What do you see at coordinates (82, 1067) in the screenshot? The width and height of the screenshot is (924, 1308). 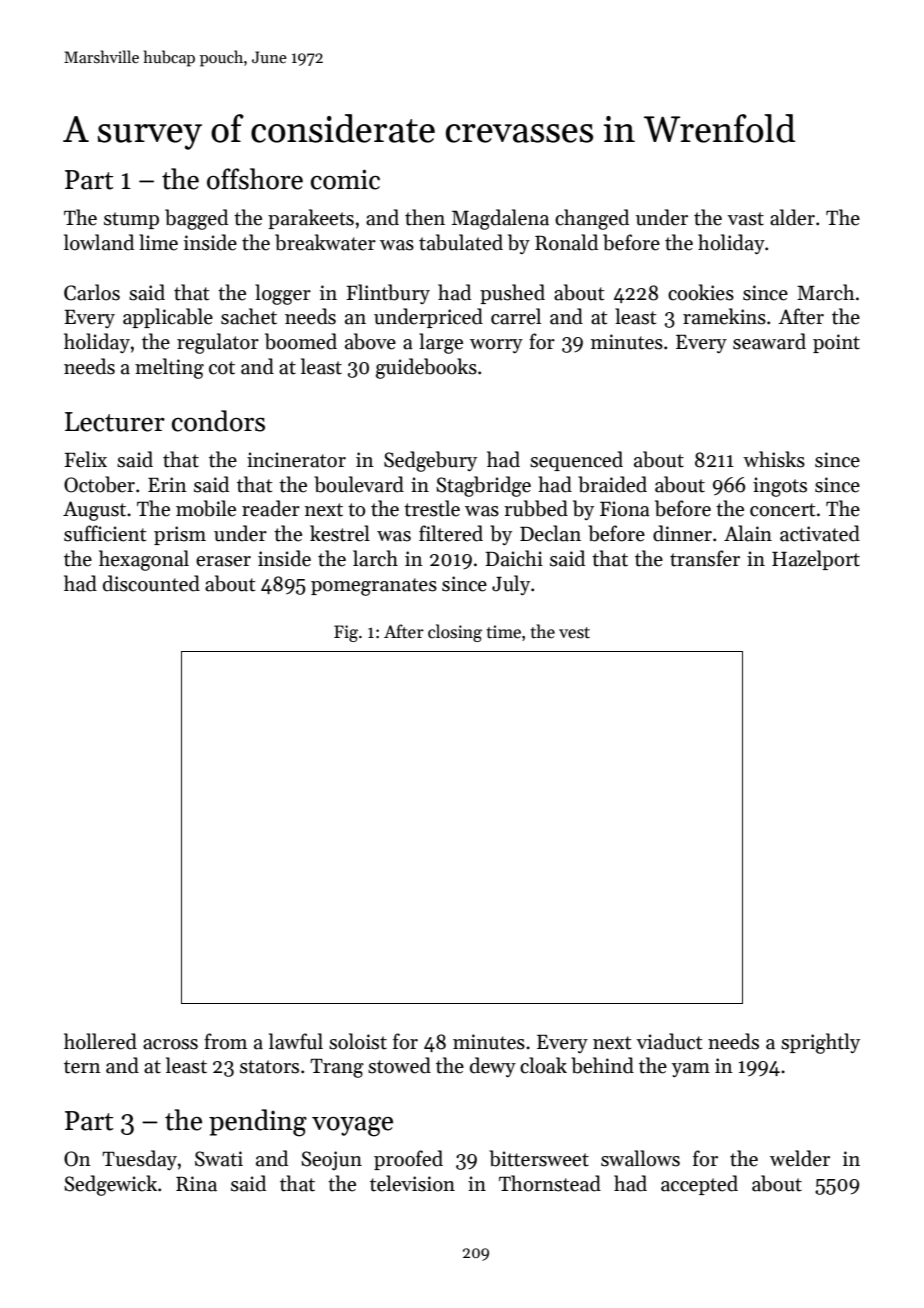 I see `tern` at bounding box center [82, 1067].
